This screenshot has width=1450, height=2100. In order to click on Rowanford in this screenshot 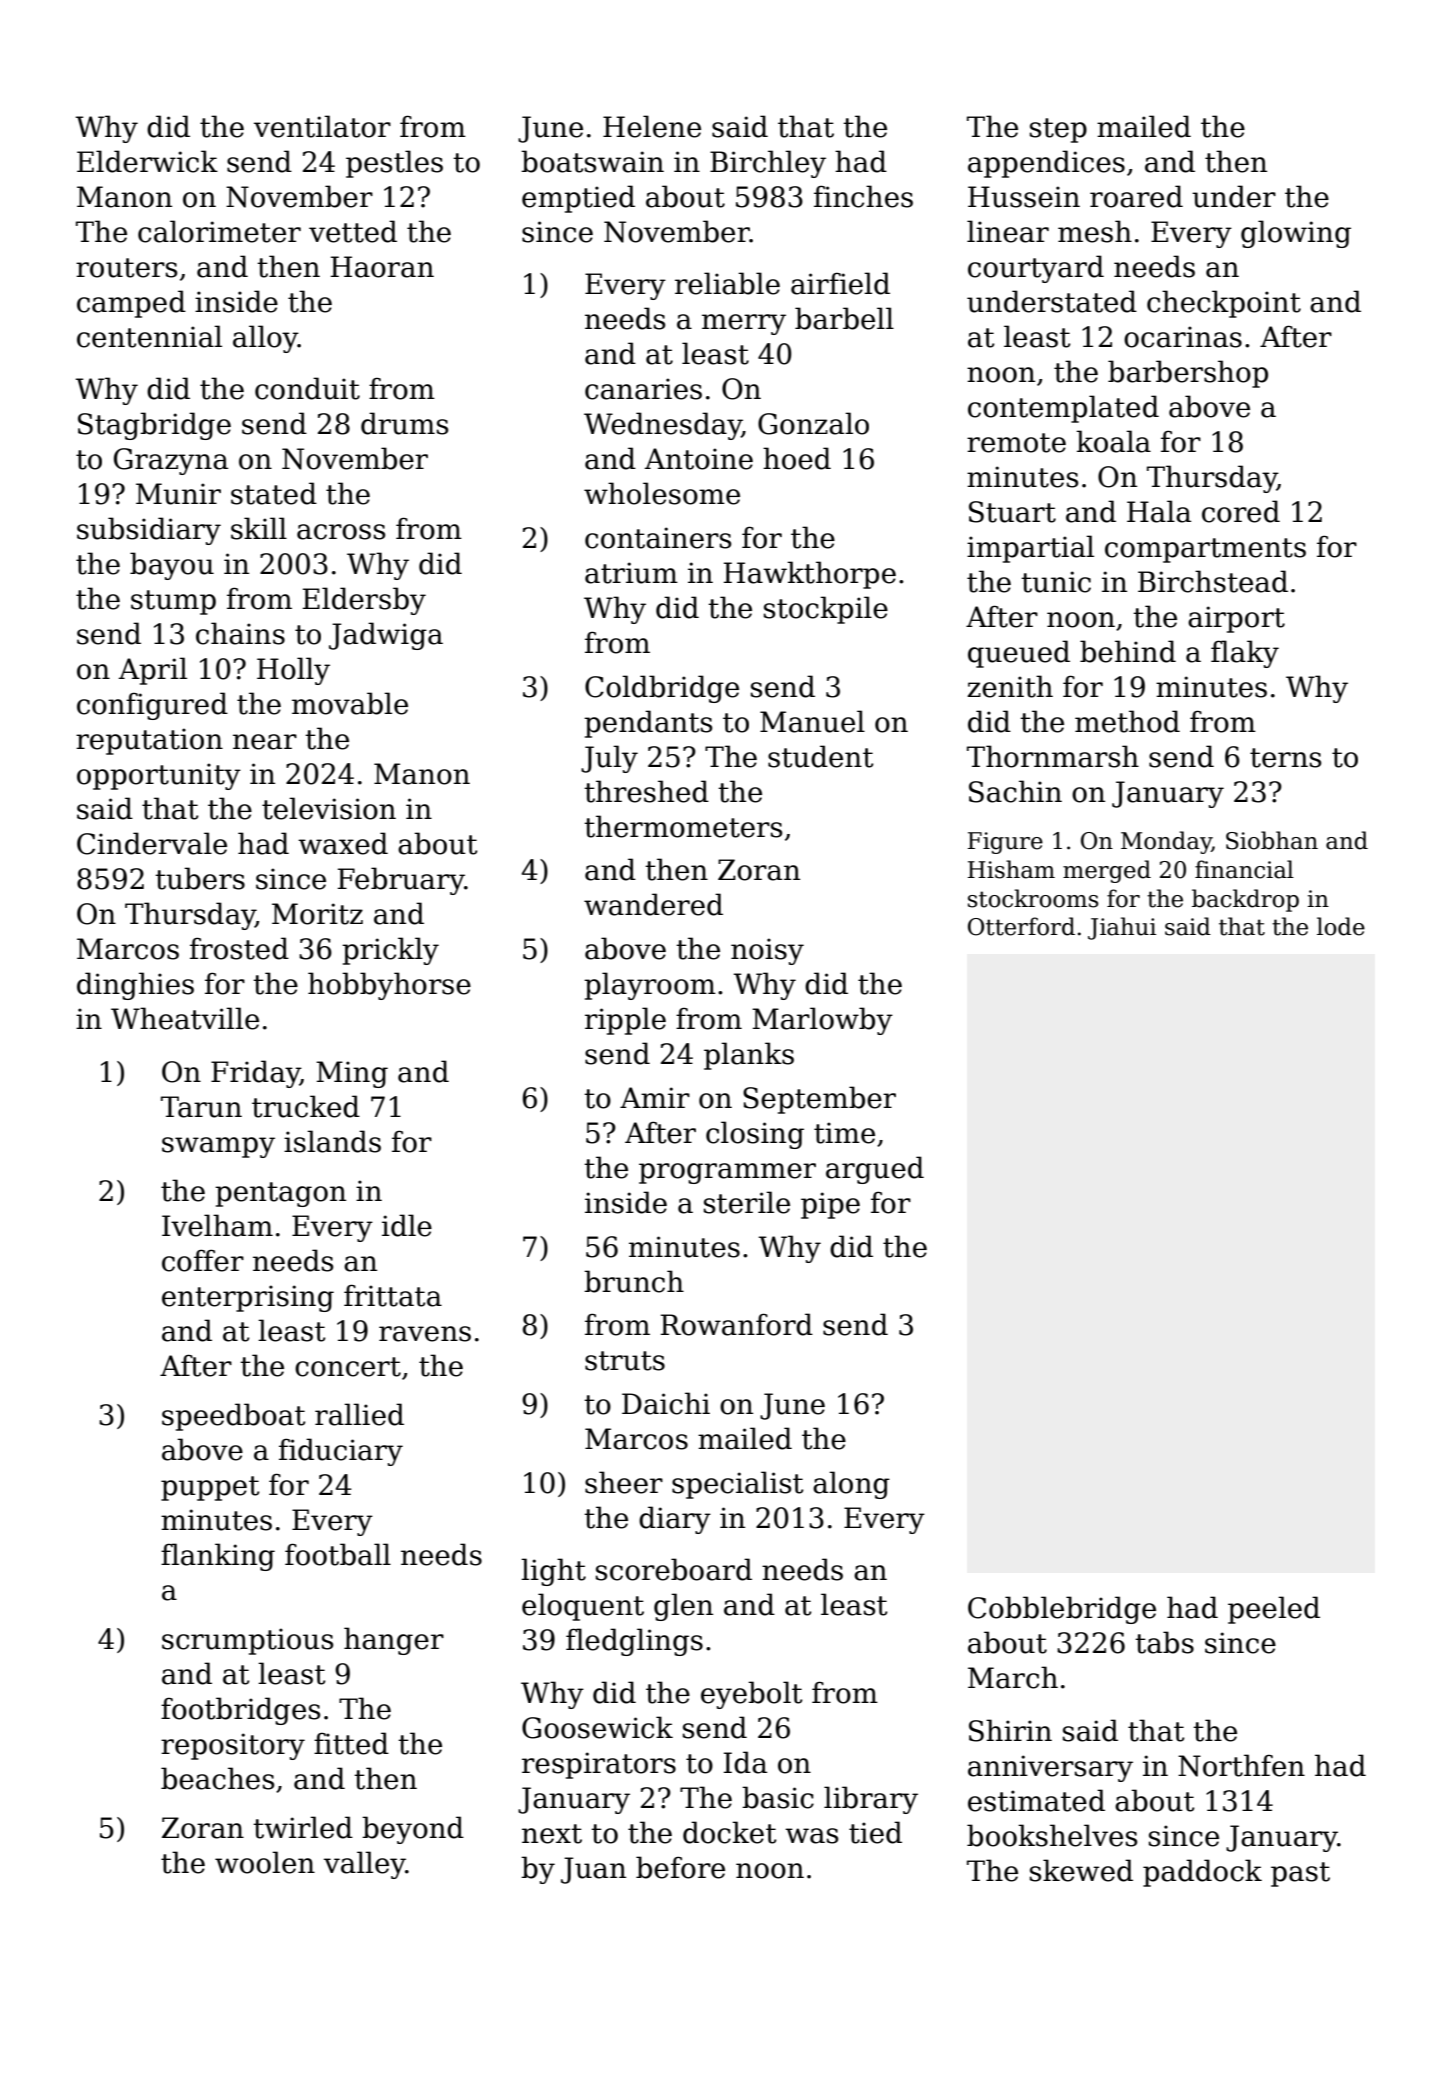, I will do `click(737, 1324)`.
